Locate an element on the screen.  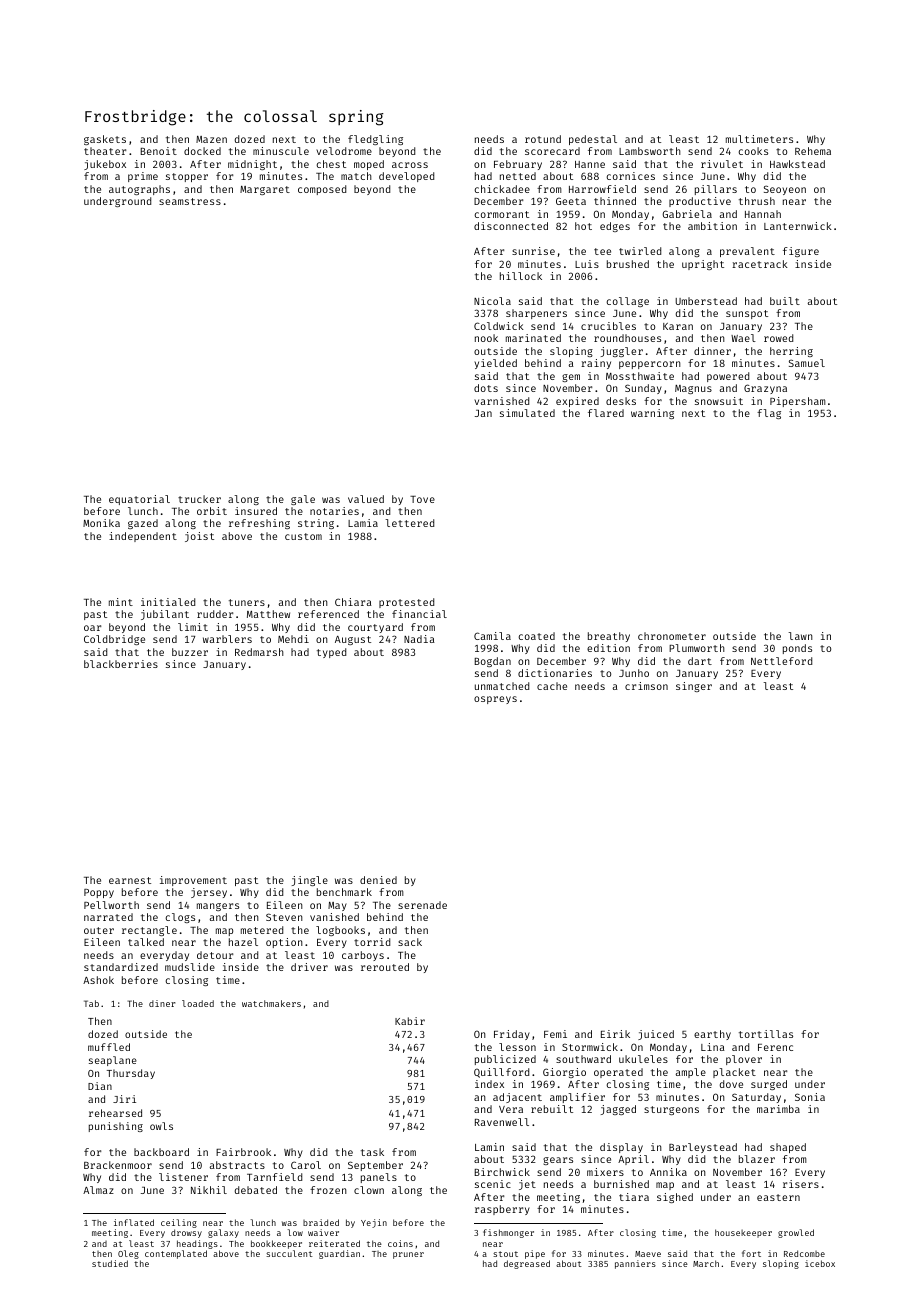
valued is located at coordinates (366, 499).
